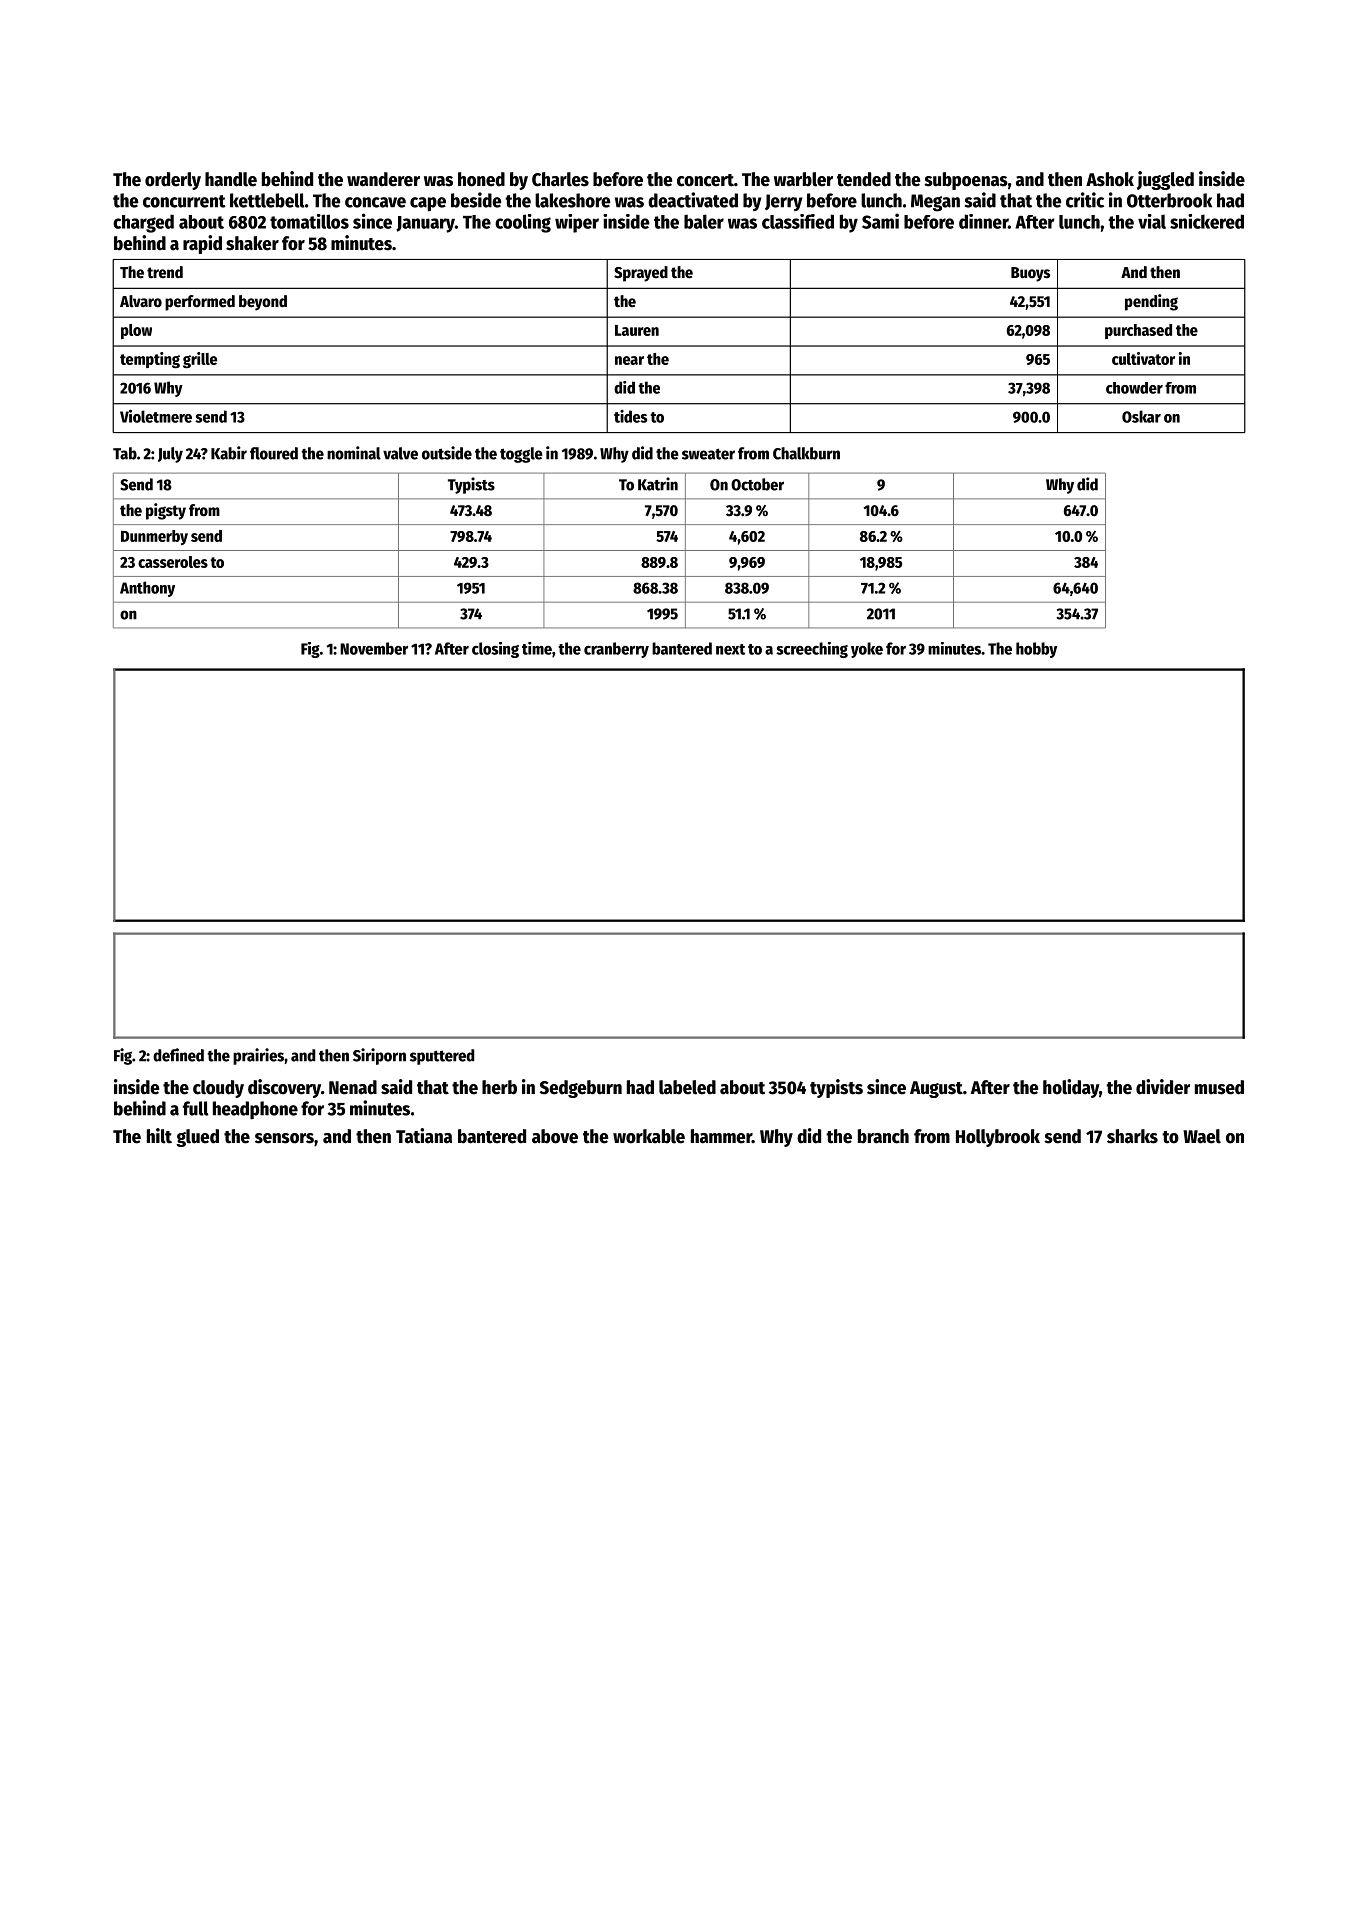 The height and width of the document is (1920, 1358). I want to click on concert, so click(705, 180).
